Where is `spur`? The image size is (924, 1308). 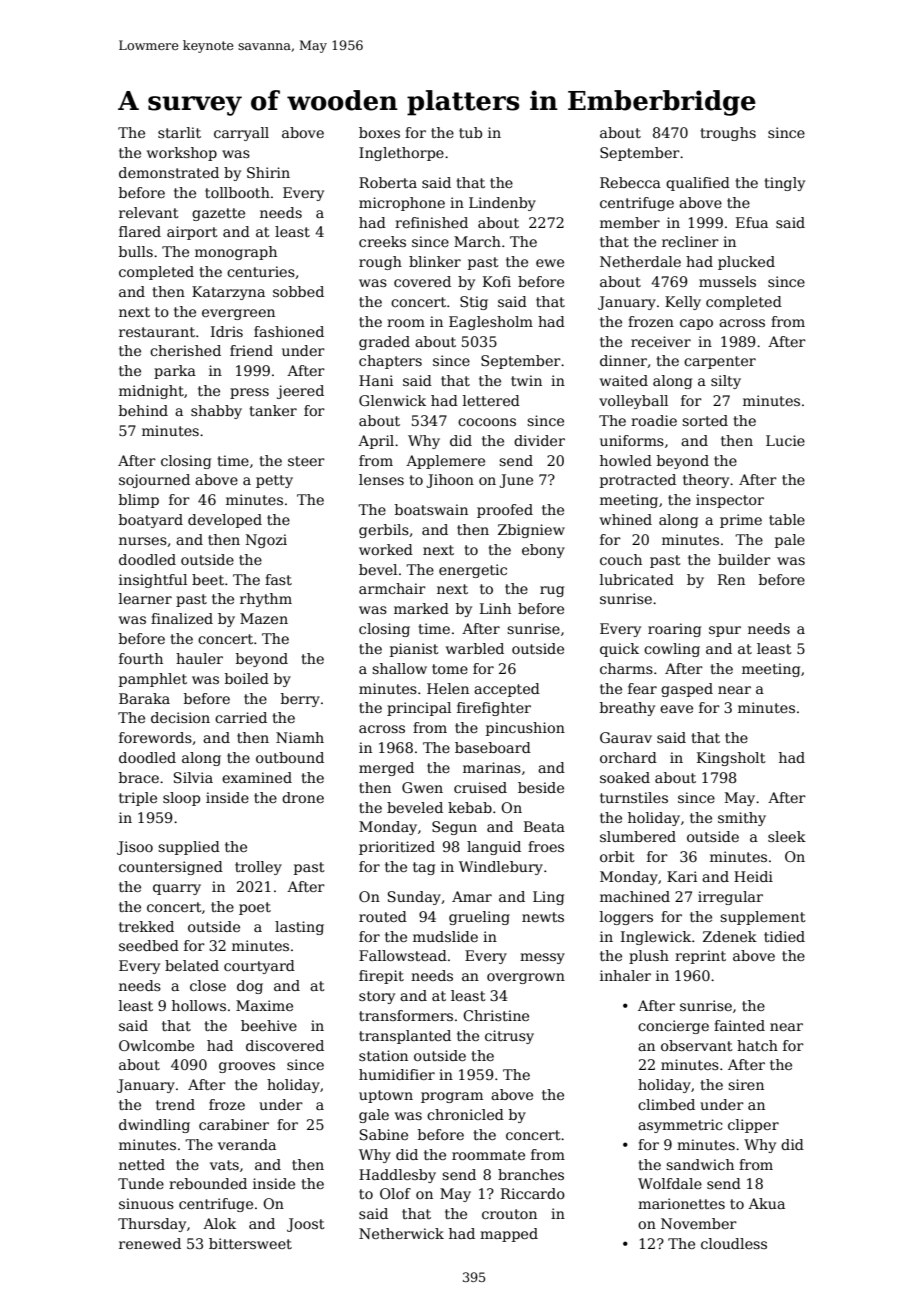 spur is located at coordinates (725, 631).
